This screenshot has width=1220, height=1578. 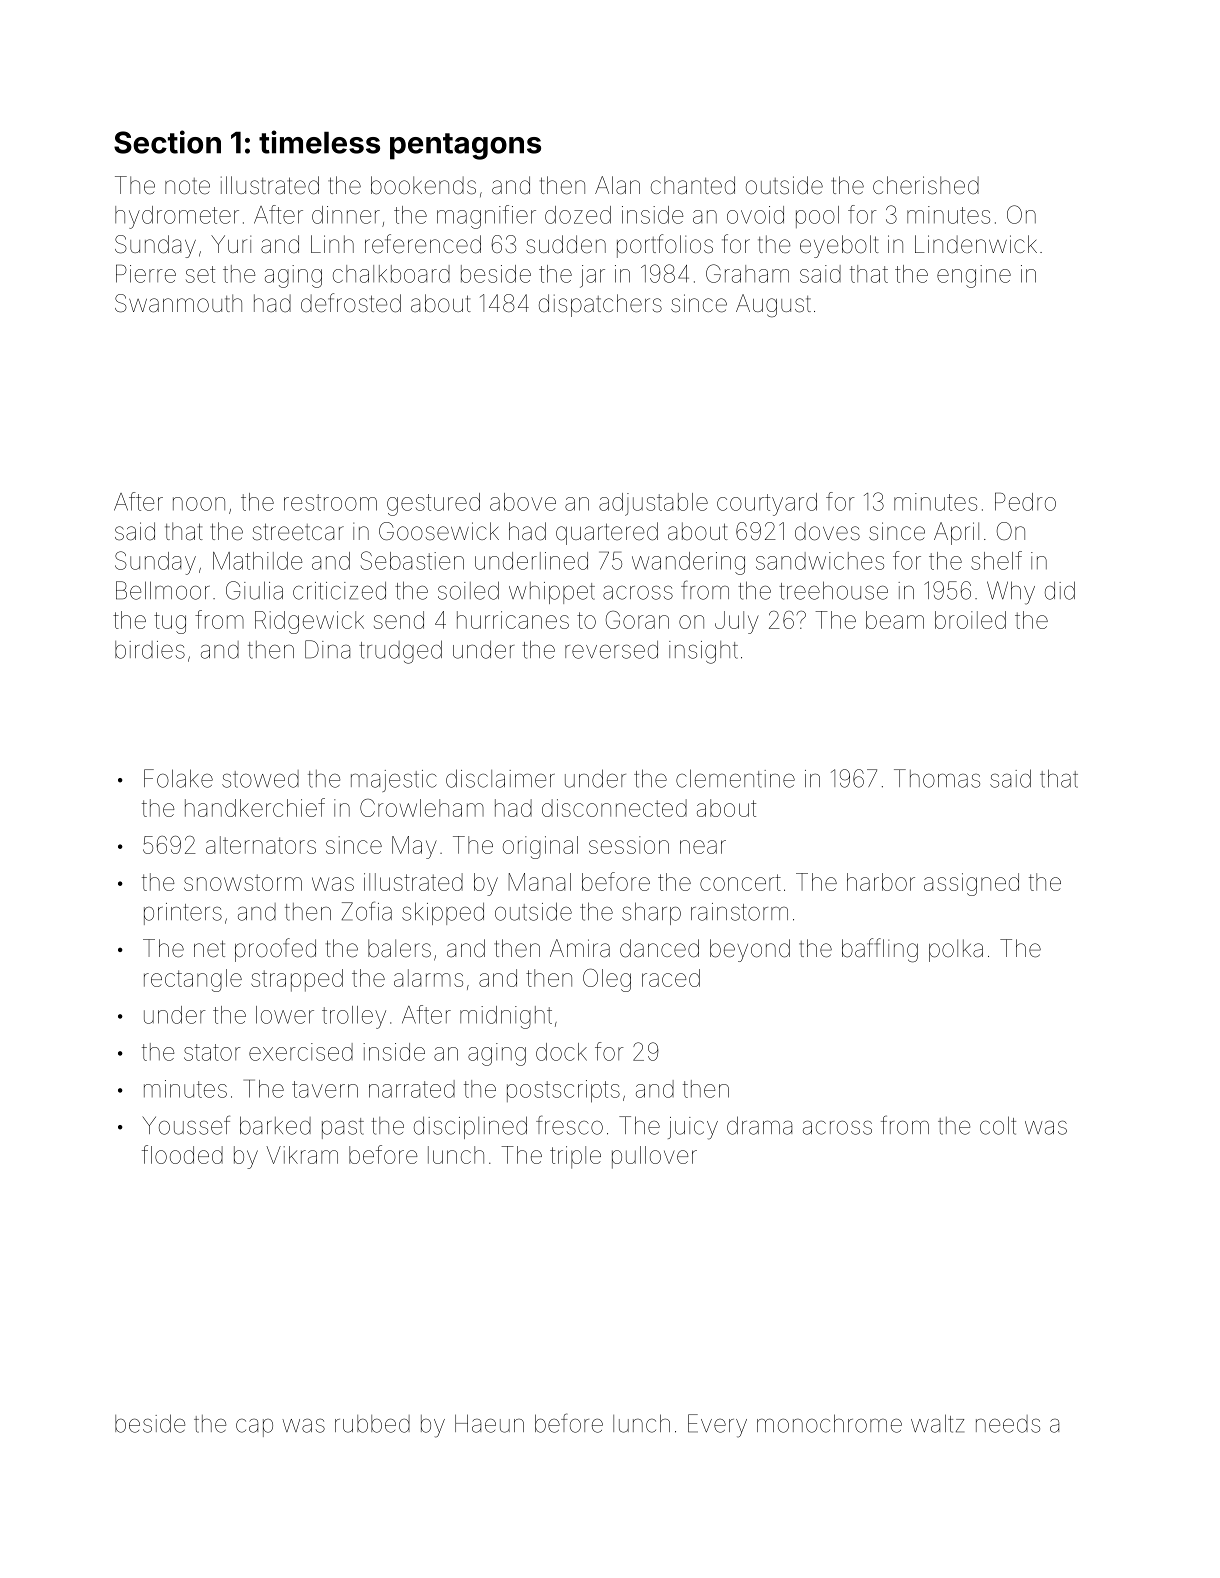 I want to click on insight, so click(x=703, y=652).
